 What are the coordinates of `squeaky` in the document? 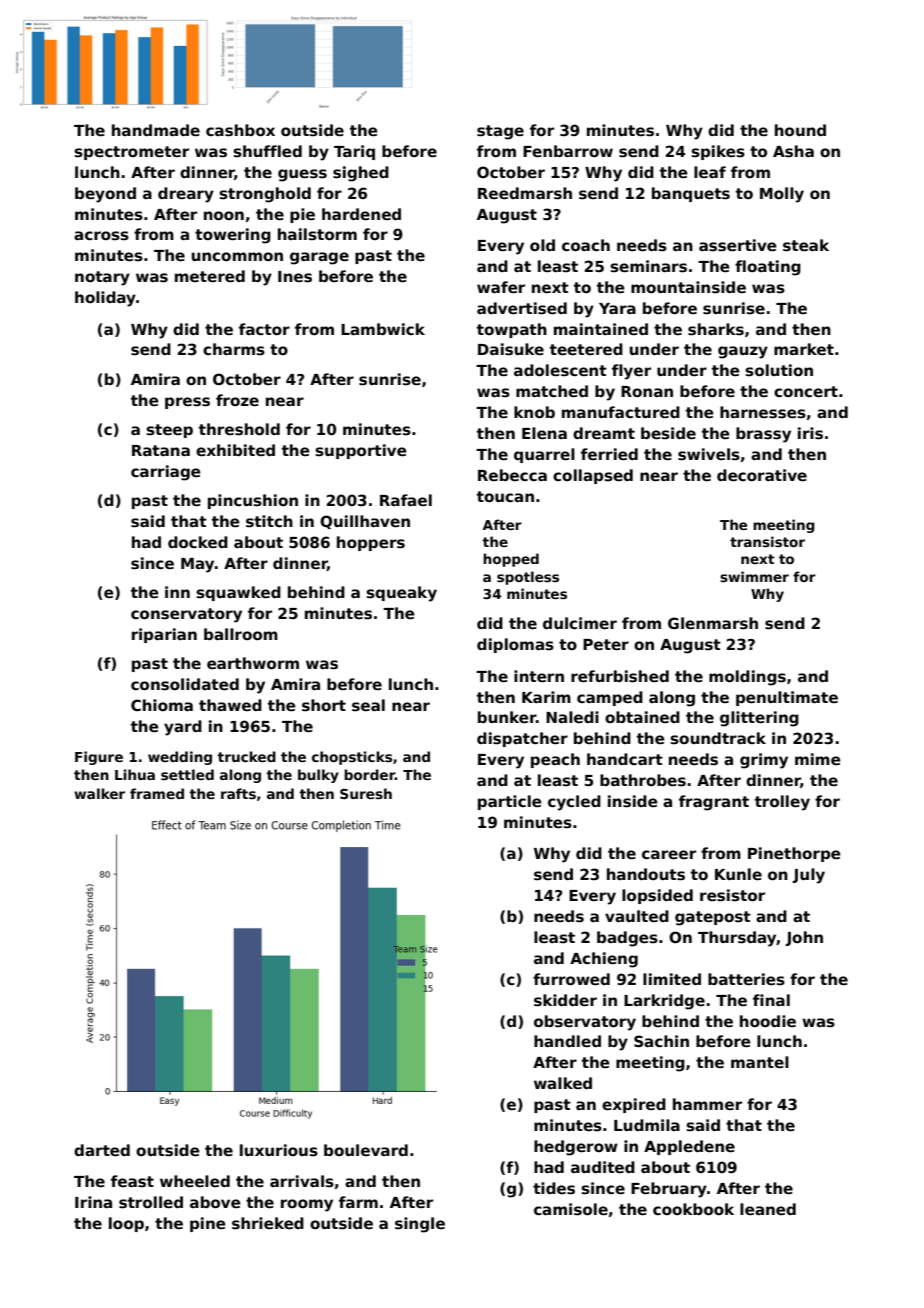 It's located at (401, 594).
